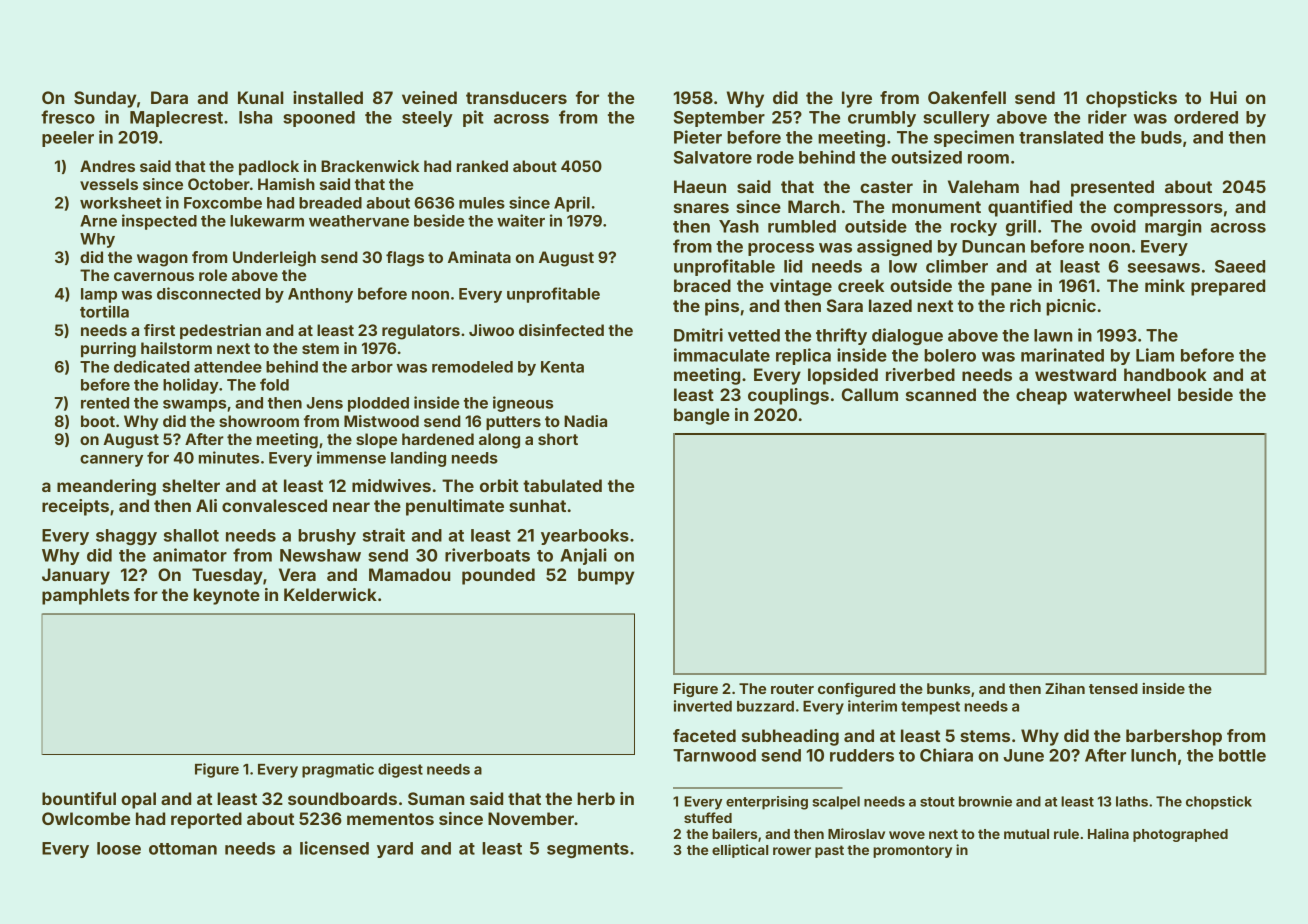  What do you see at coordinates (585, 537) in the screenshot?
I see `yearbooks` at bounding box center [585, 537].
